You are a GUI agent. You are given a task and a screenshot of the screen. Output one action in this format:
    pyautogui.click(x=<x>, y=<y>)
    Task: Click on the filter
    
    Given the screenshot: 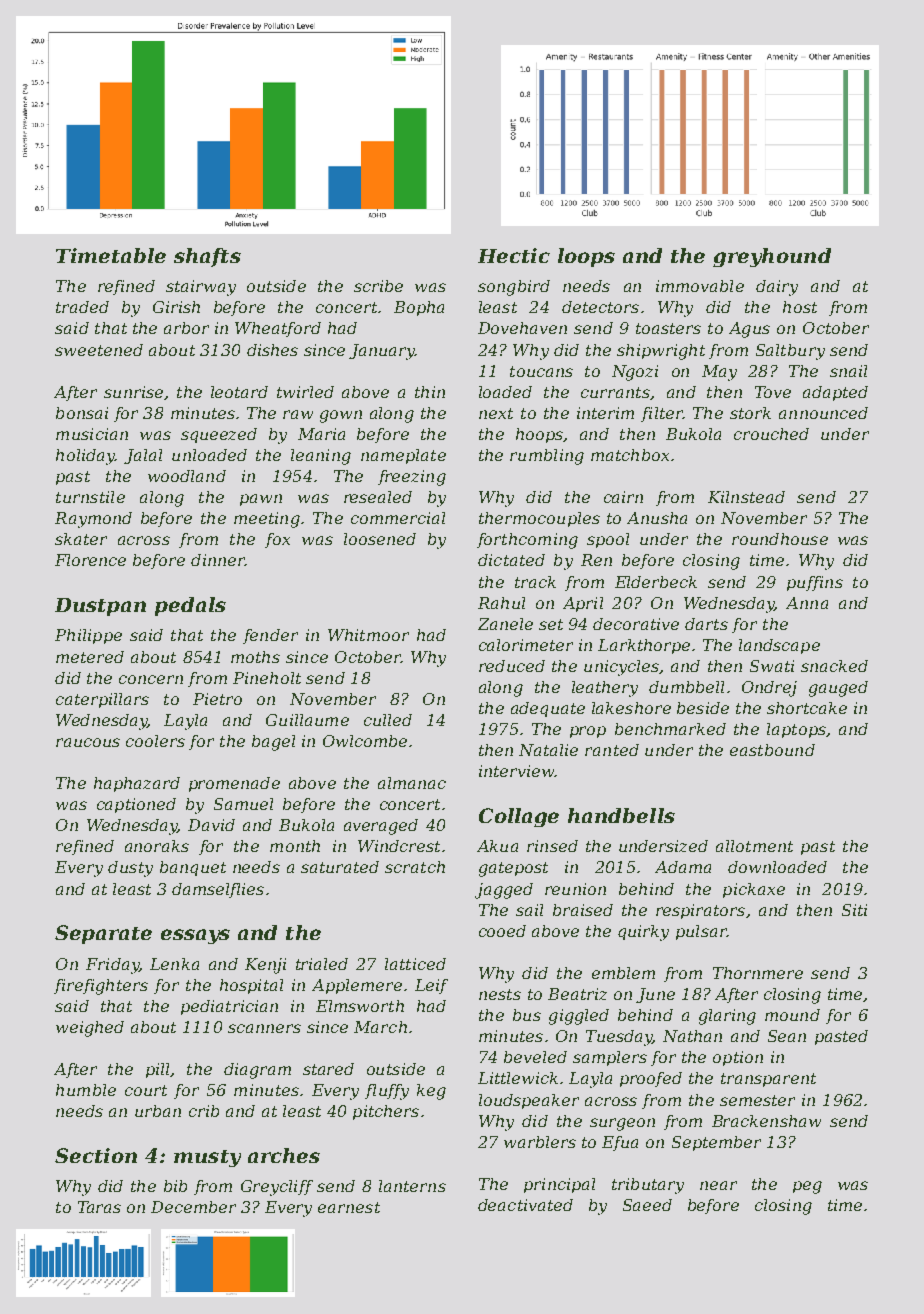 What is the action you would take?
    pyautogui.click(x=662, y=414)
